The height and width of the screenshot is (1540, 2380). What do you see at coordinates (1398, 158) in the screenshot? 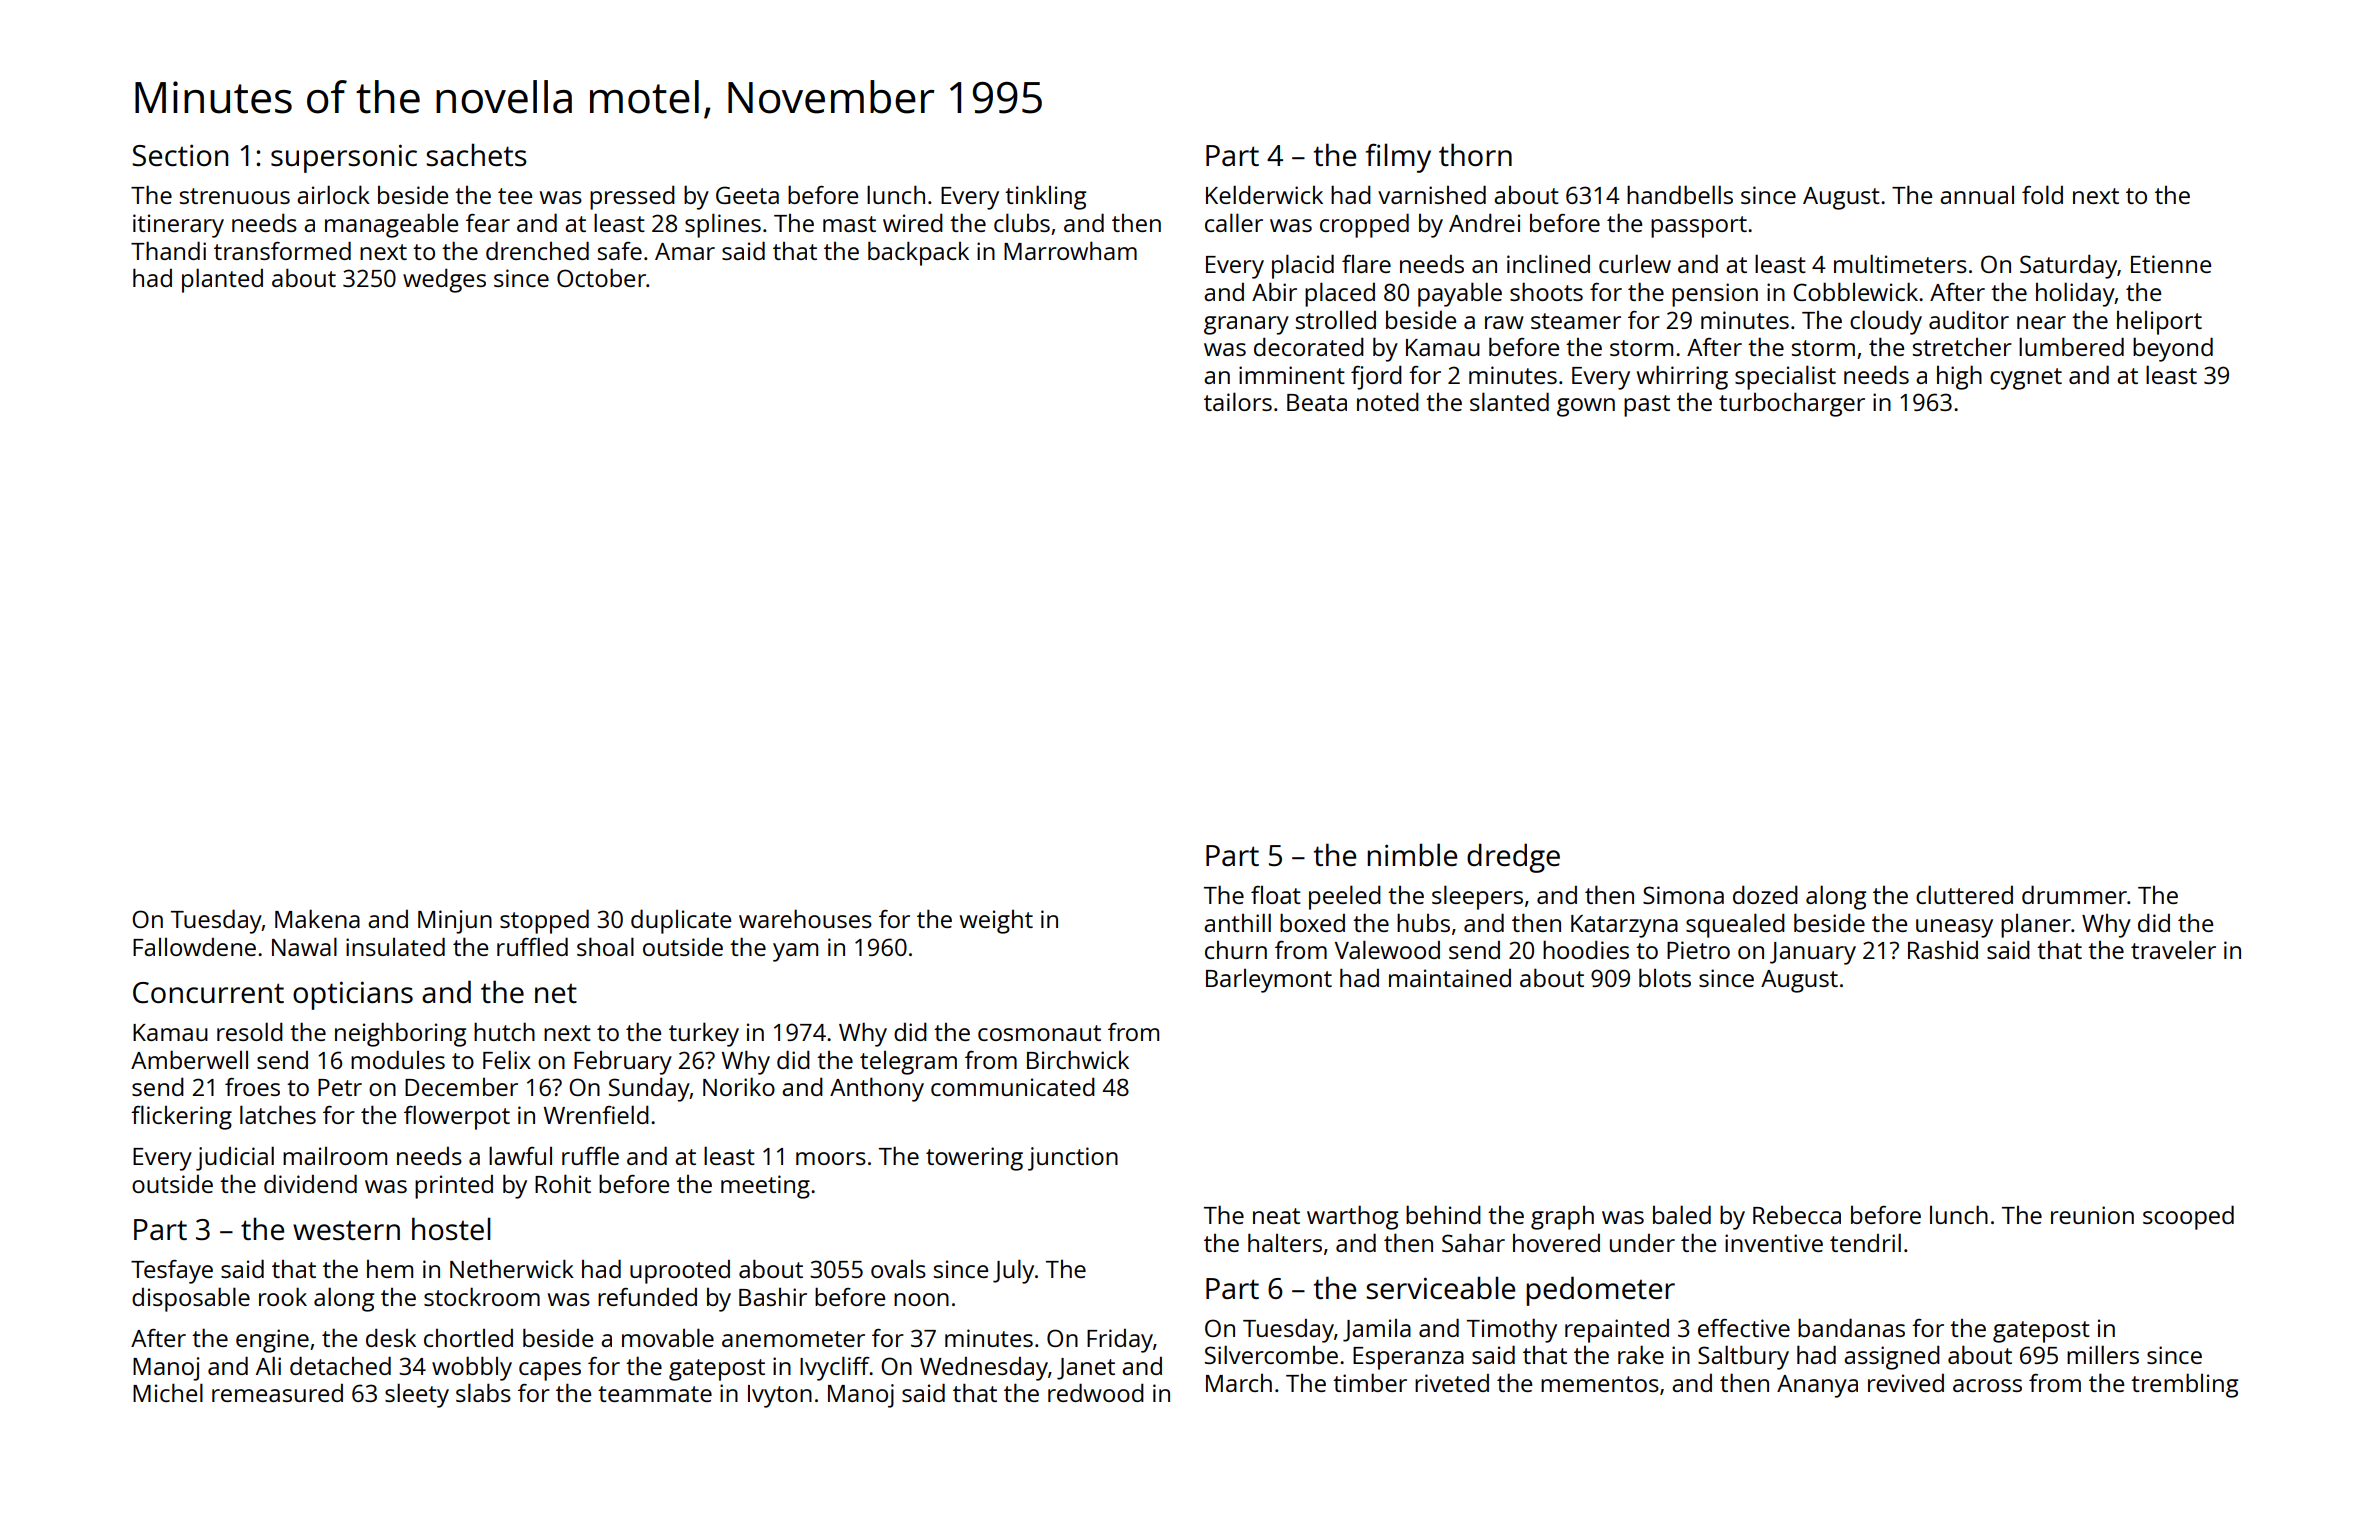
I see `filmy` at bounding box center [1398, 158].
